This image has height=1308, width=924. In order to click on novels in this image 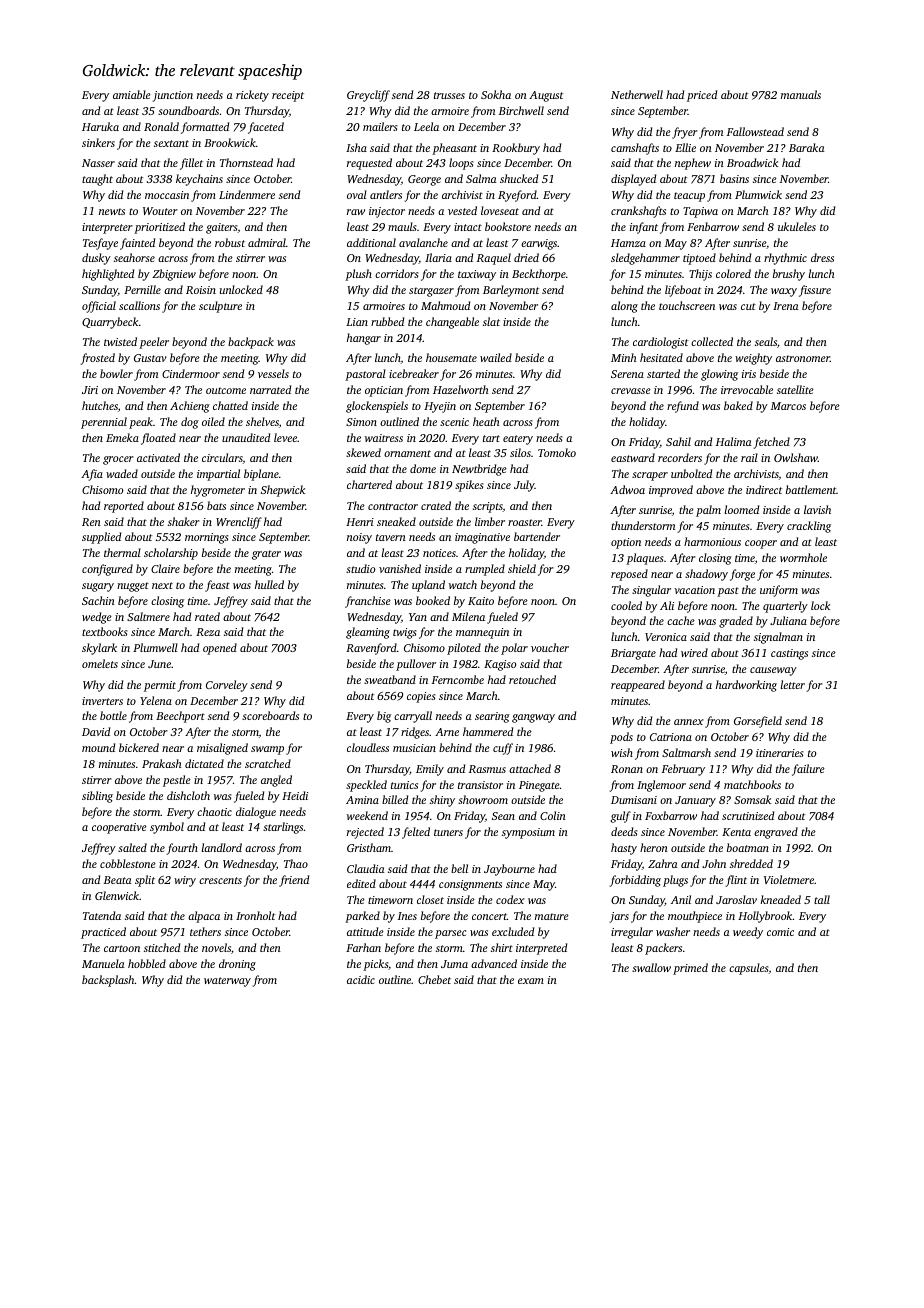, I will do `click(216, 947)`.
